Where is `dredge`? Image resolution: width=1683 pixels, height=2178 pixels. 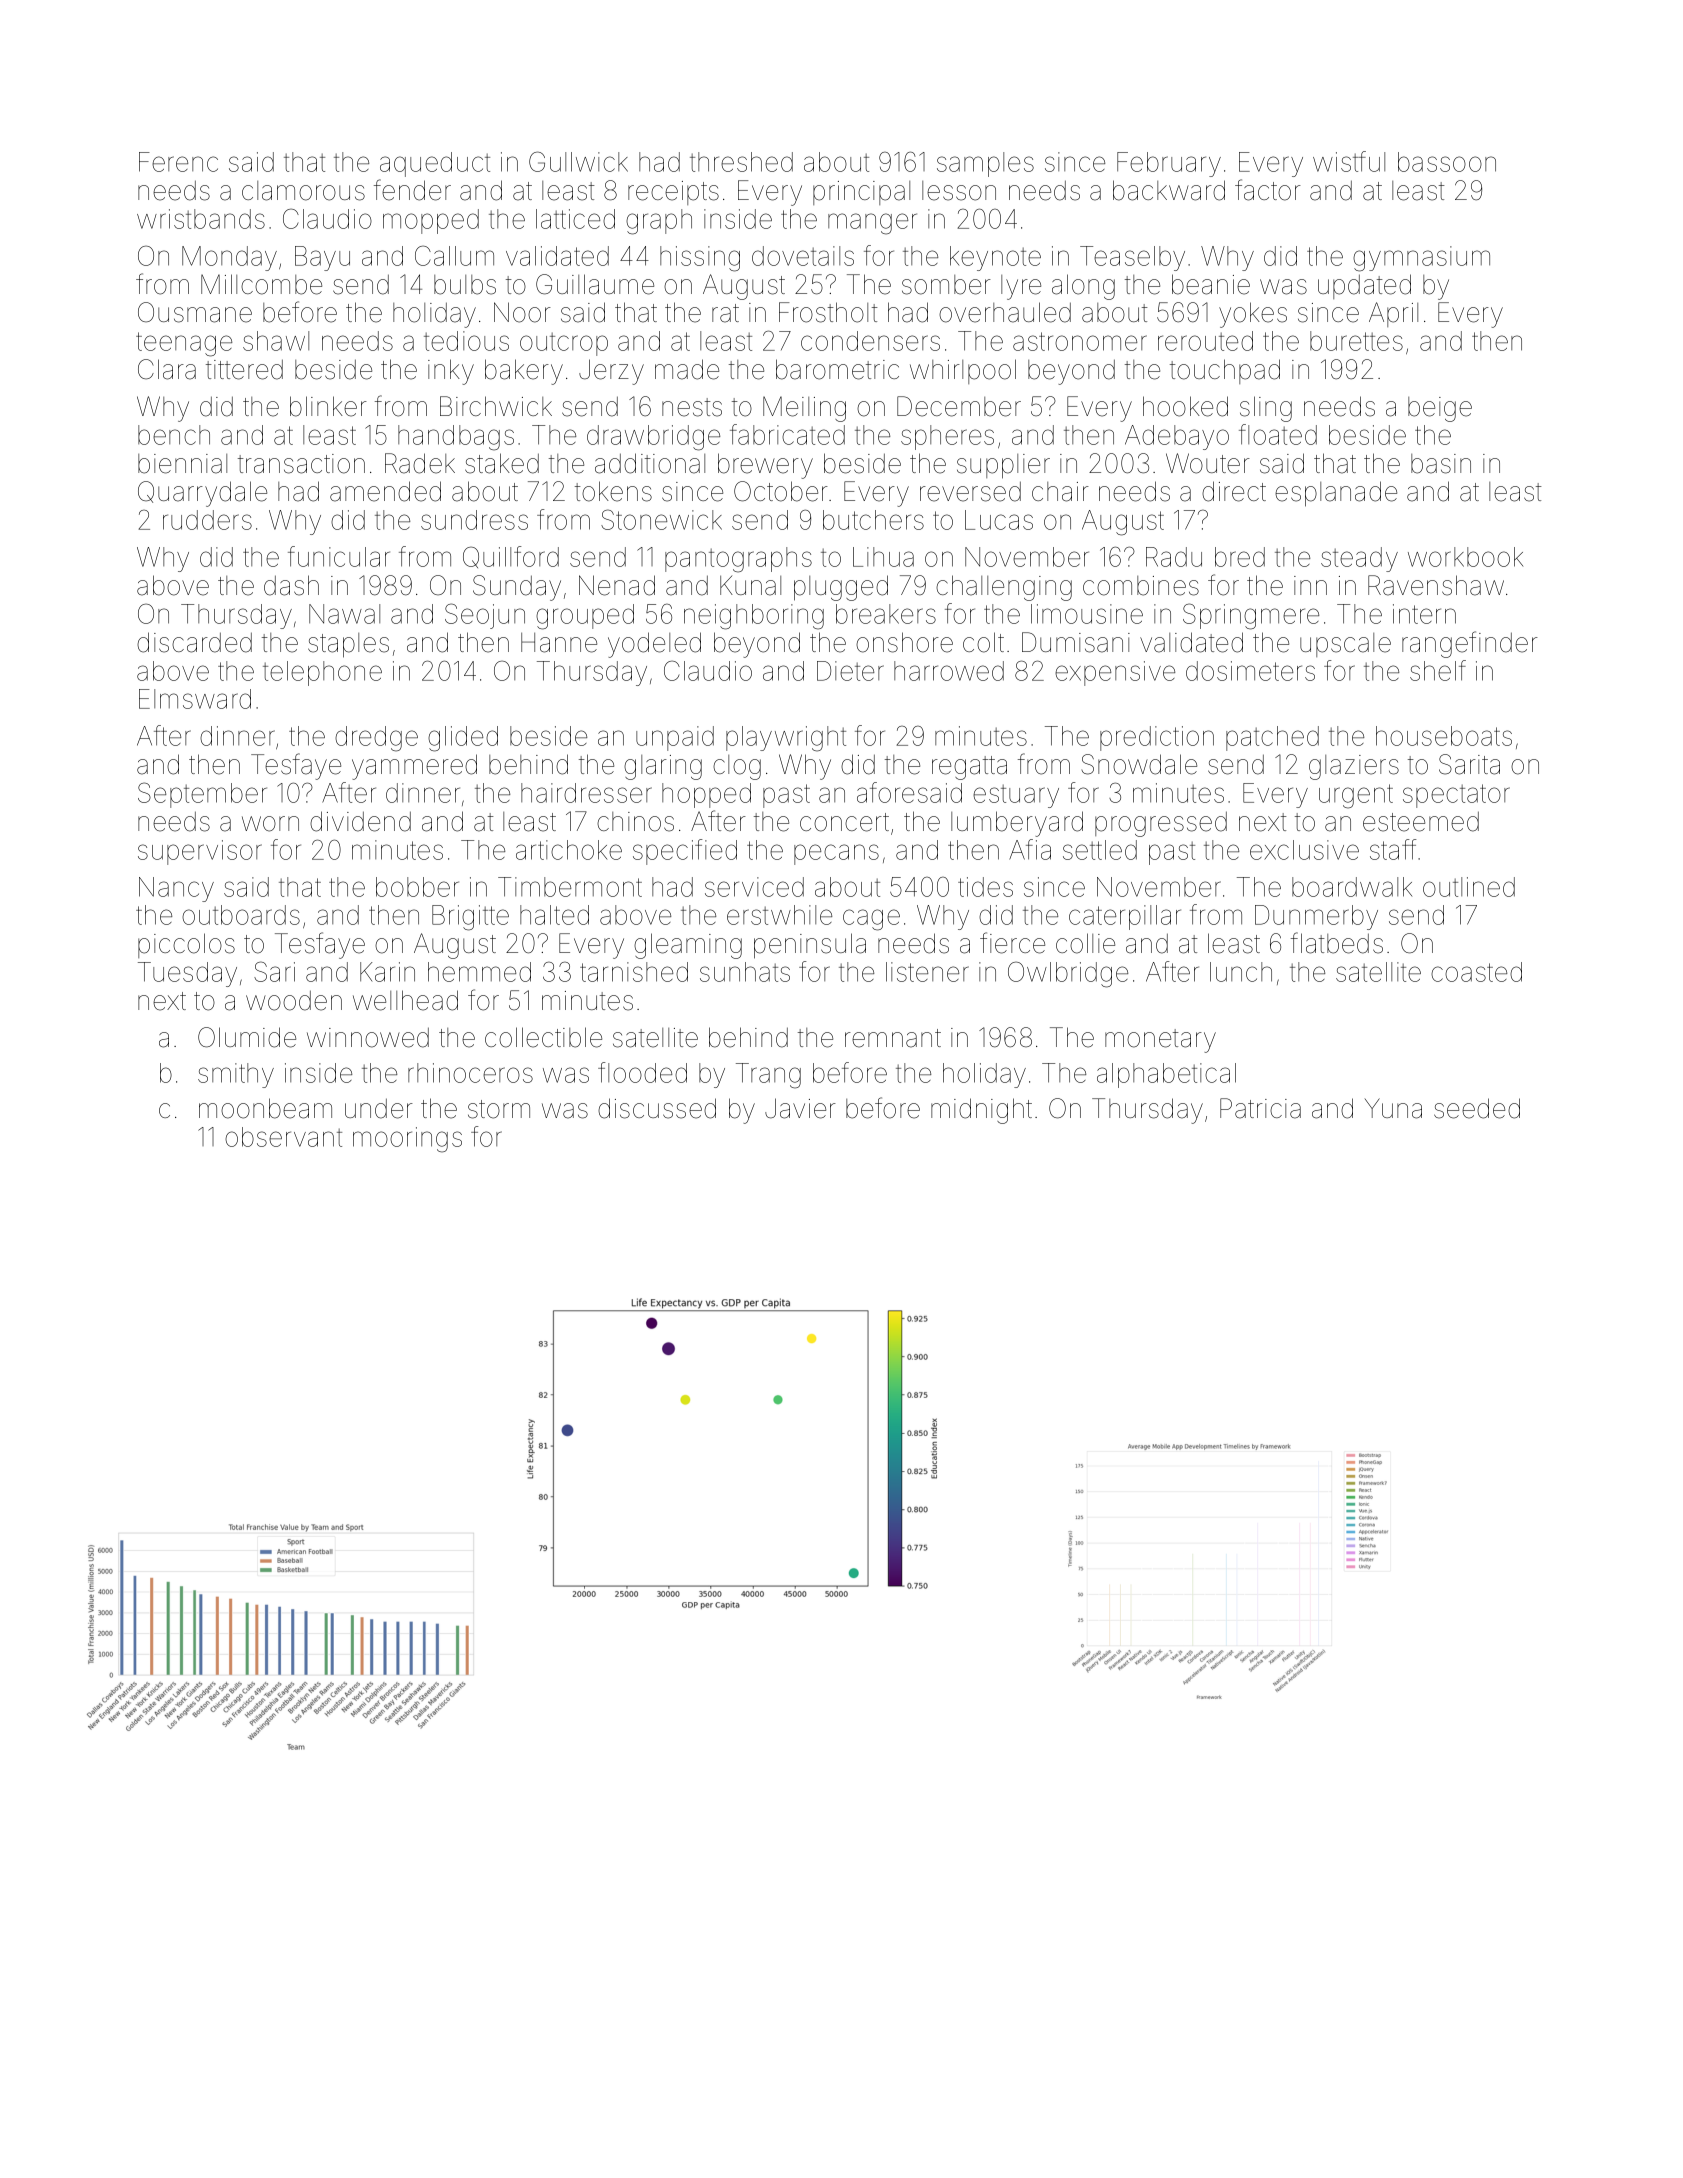 dredge is located at coordinates (376, 739).
